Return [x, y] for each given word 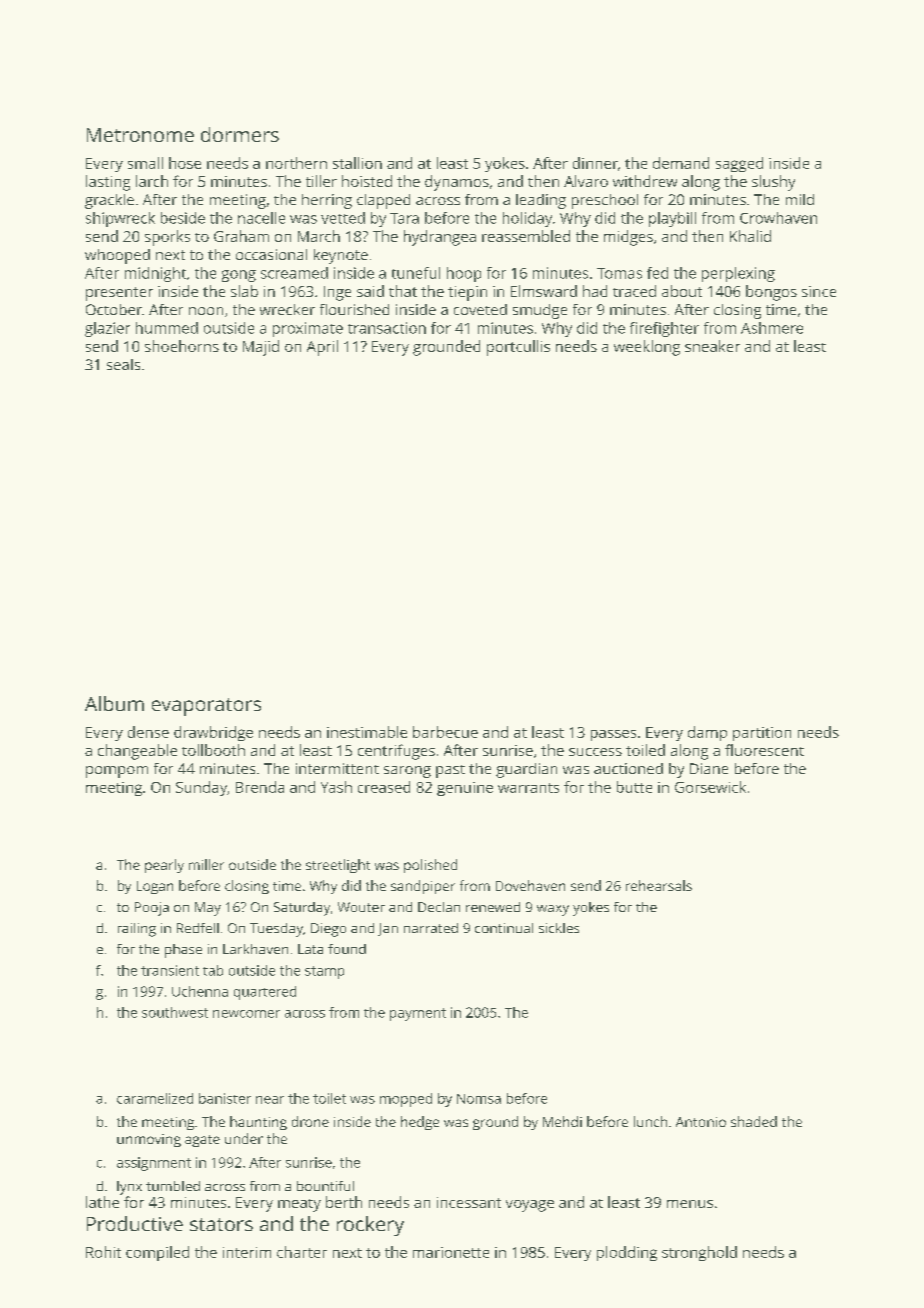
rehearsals [659, 885]
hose [185, 163]
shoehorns [182, 346]
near [270, 1100]
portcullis [518, 348]
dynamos [457, 183]
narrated [431, 928]
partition [762, 734]
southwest [175, 1012]
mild [800, 199]
